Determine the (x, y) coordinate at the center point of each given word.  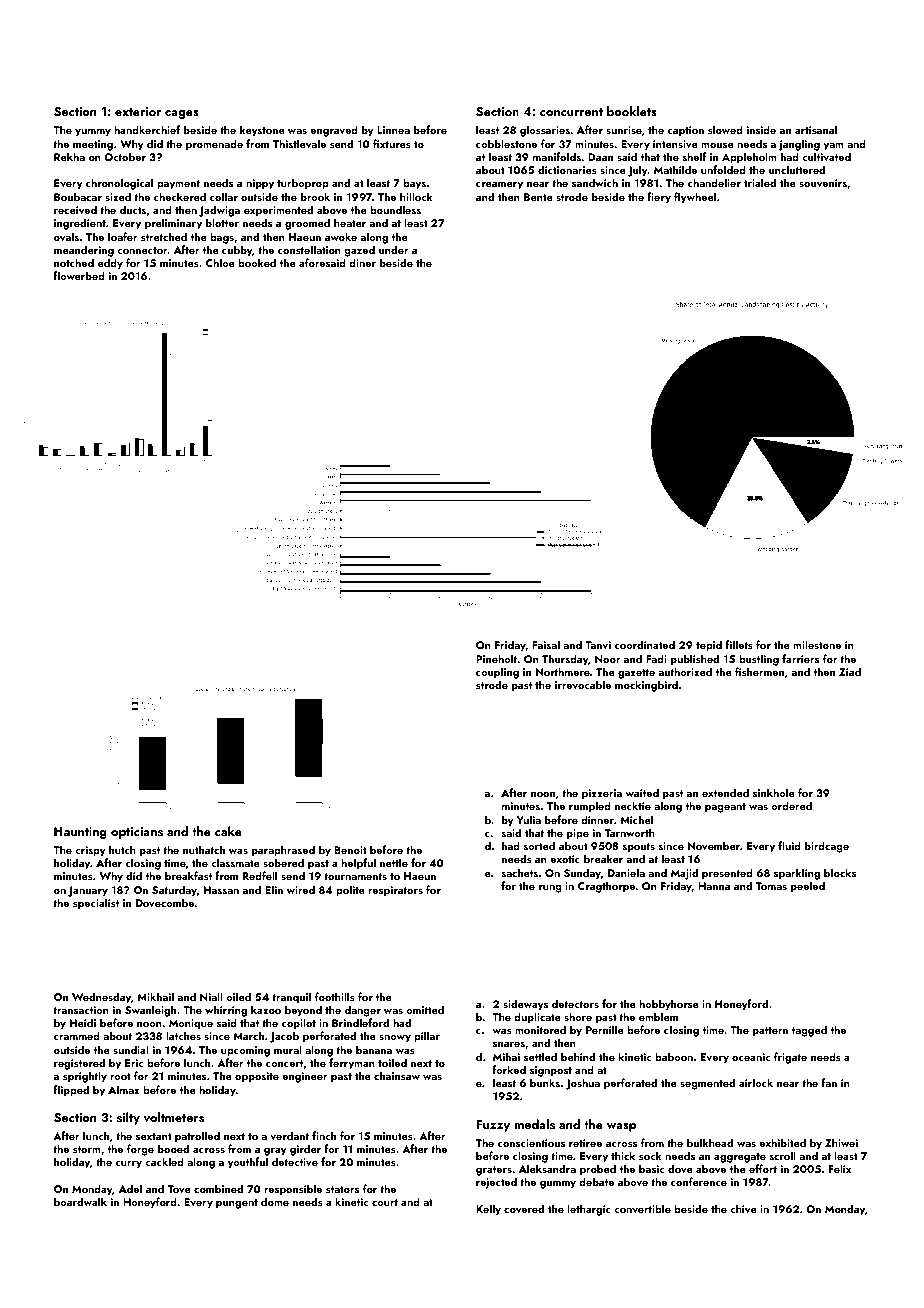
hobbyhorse (669, 1005)
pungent (237, 1204)
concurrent (571, 112)
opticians (137, 833)
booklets (632, 111)
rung (550, 889)
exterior (138, 111)
